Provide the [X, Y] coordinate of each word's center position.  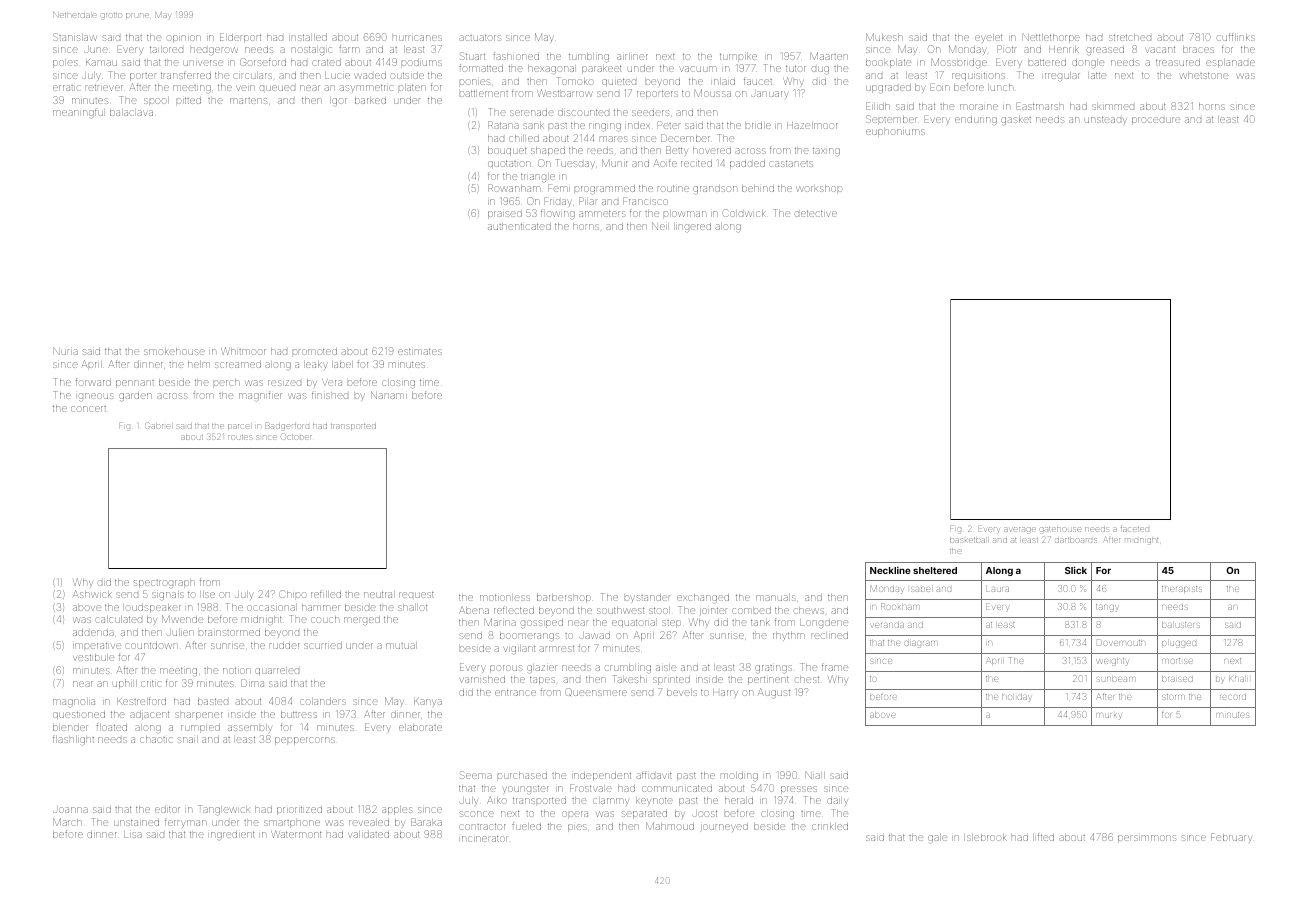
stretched [1130, 37]
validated [368, 834]
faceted [1135, 528]
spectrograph [164, 584]
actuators [480, 37]
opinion [184, 39]
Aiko [496, 800]
